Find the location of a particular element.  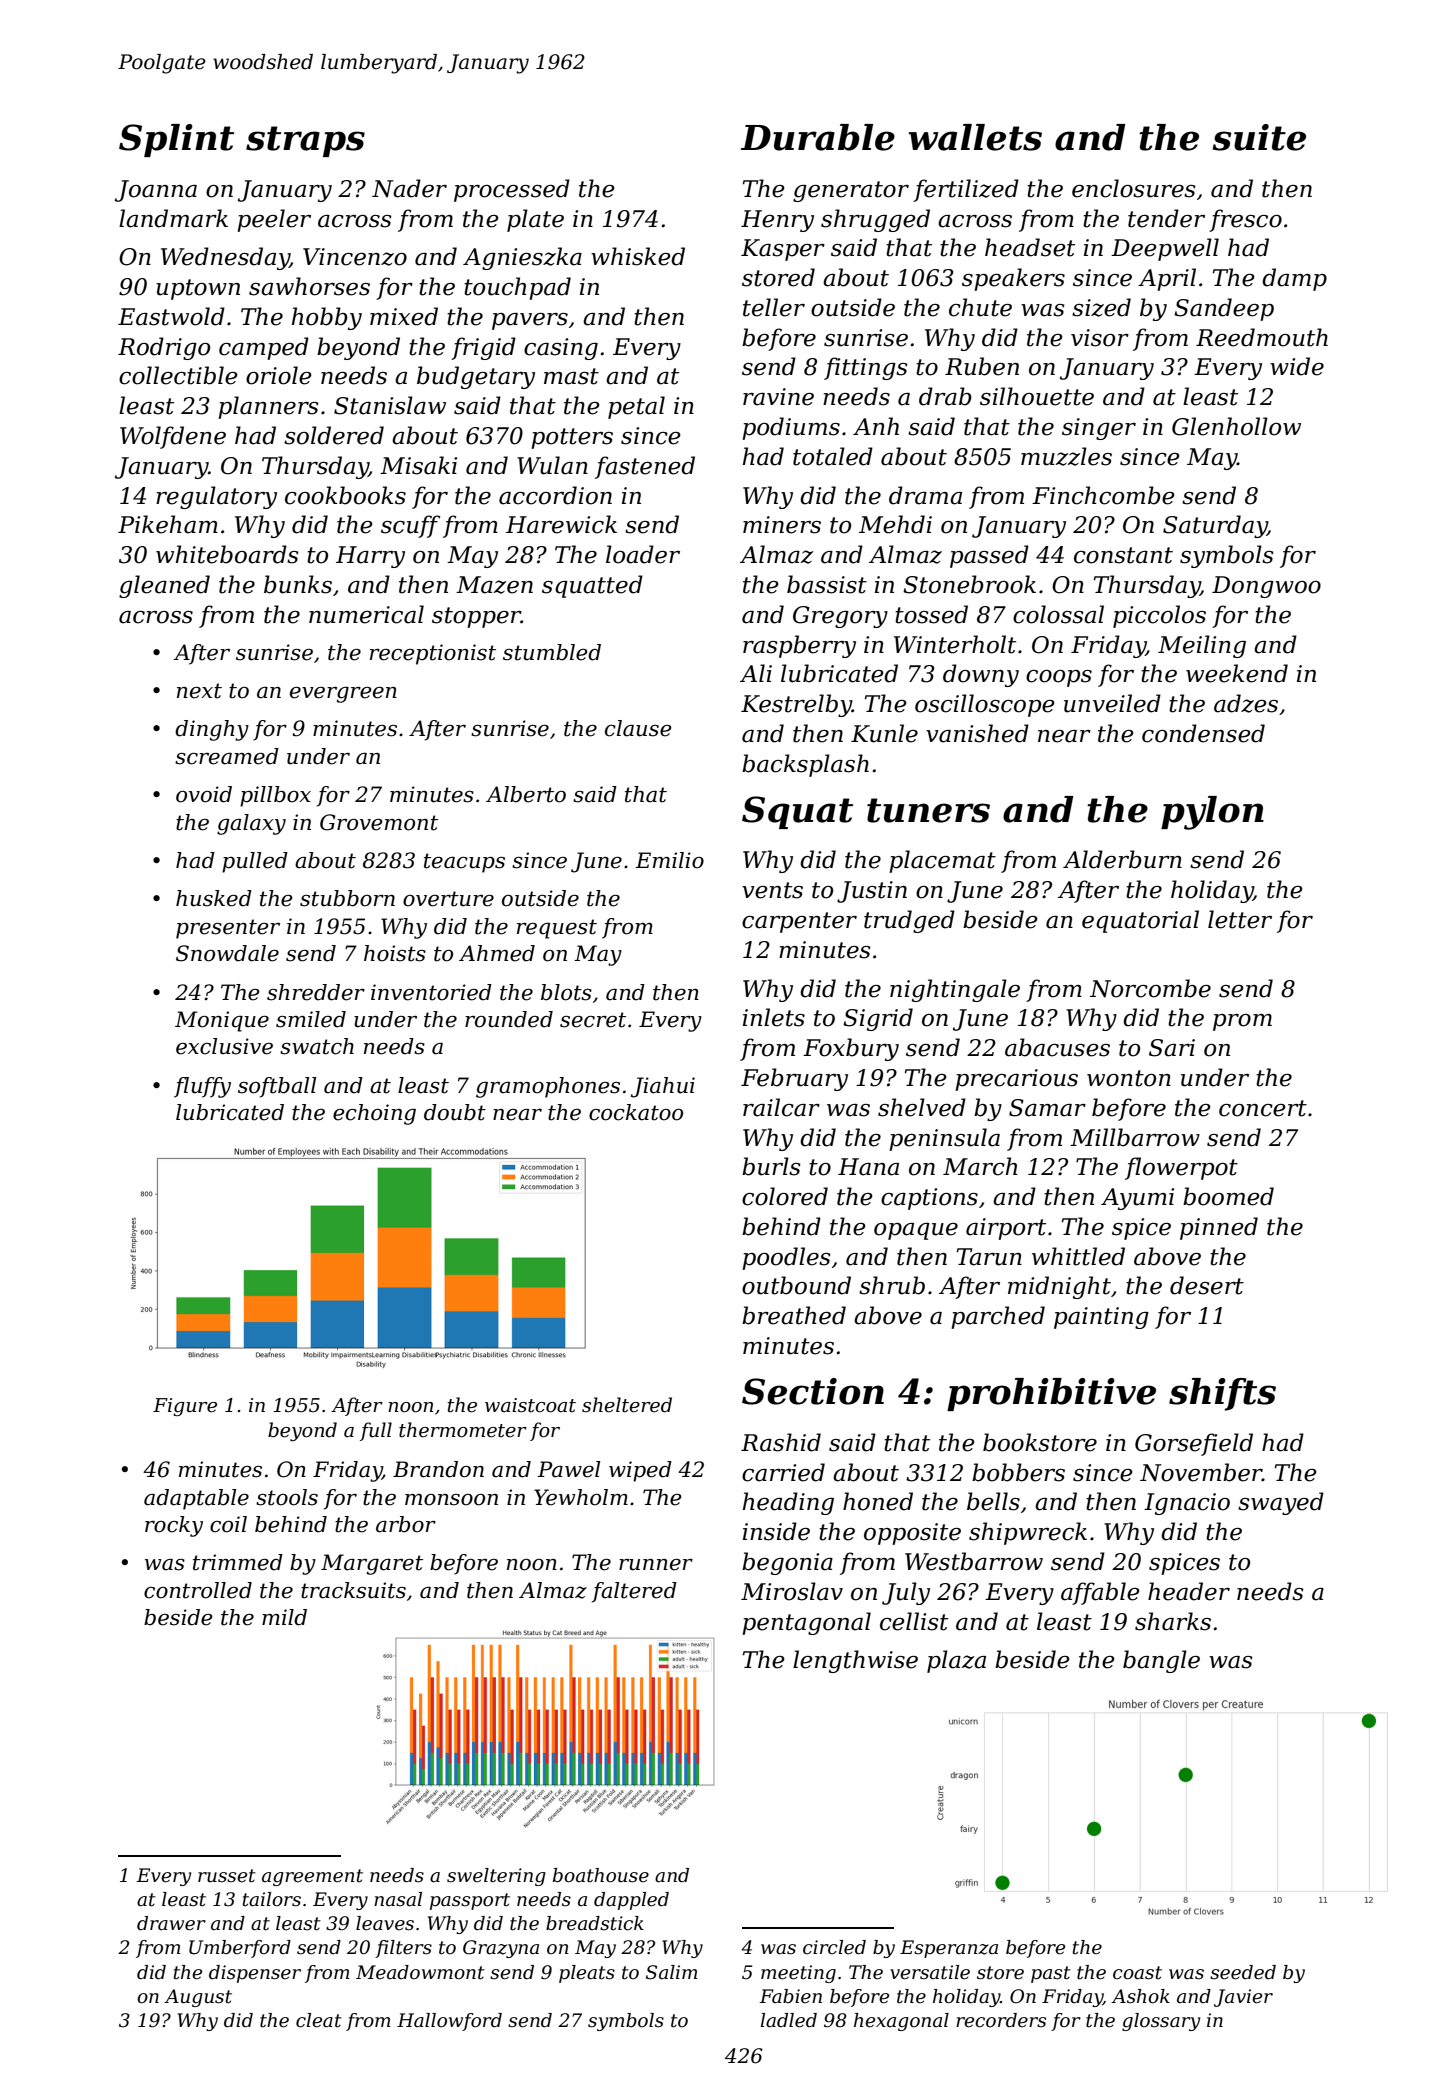

Splint is located at coordinates (176, 140).
